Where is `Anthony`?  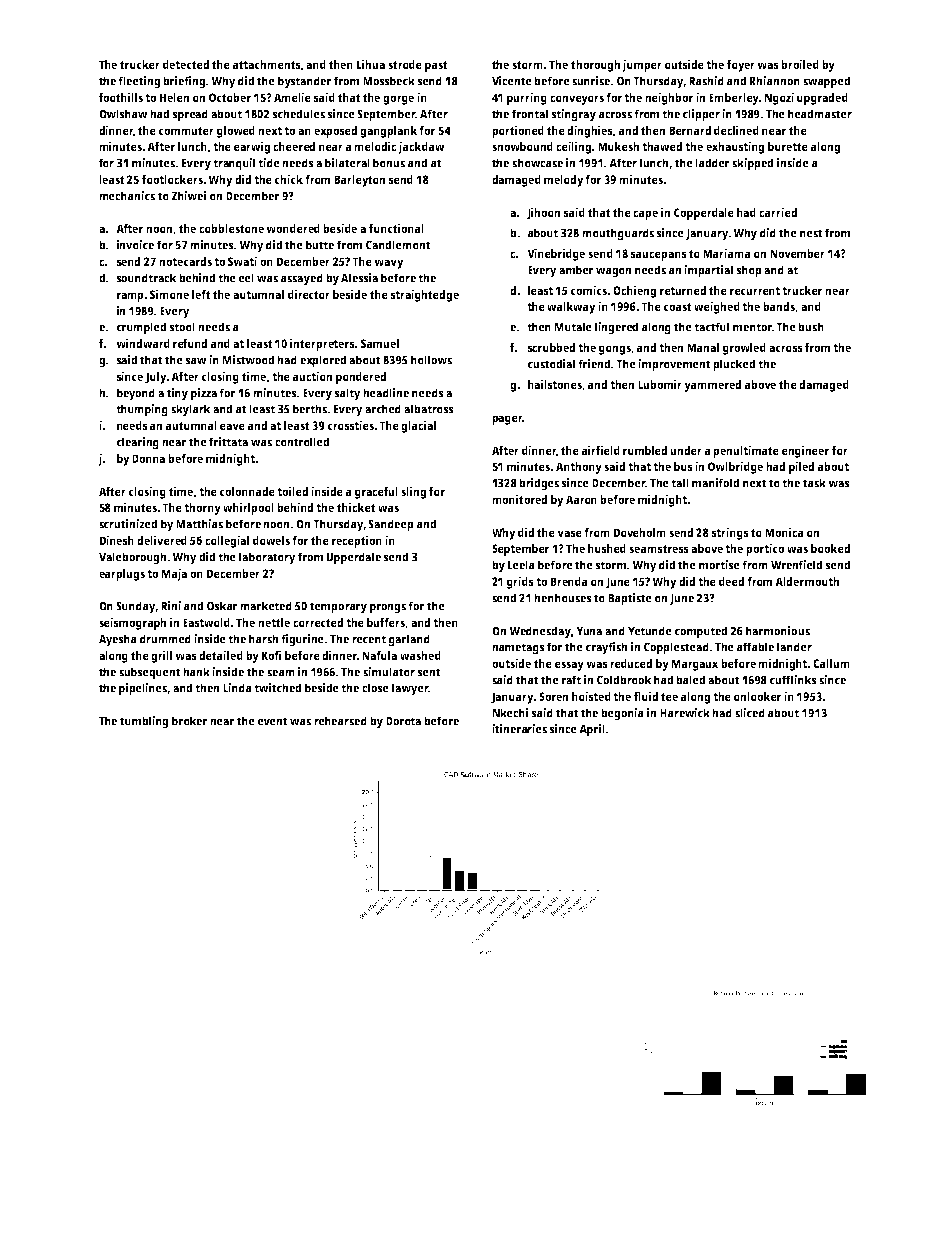 Anthony is located at coordinates (579, 468).
